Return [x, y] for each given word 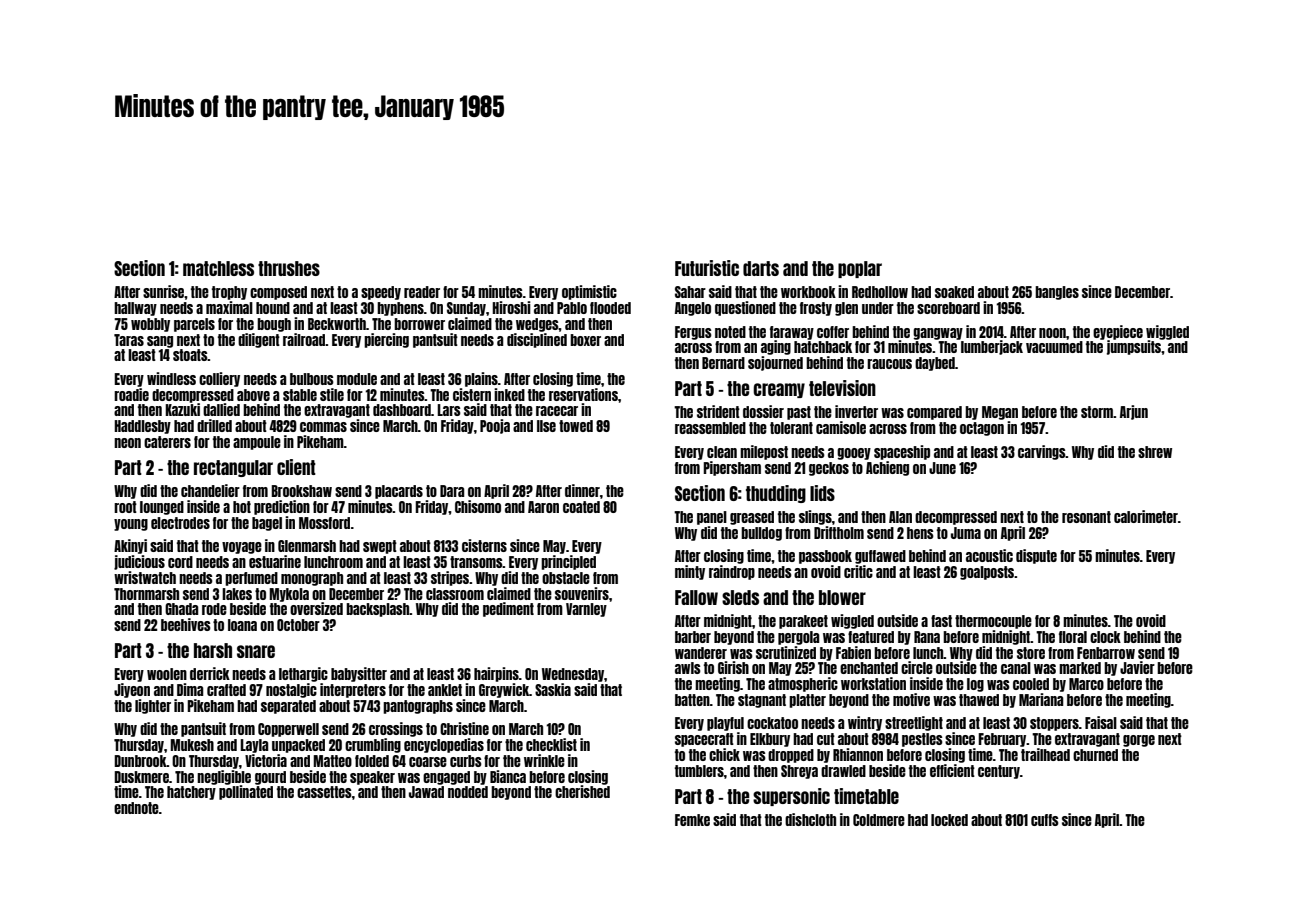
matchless [218, 268]
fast [941, 621]
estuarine [275, 561]
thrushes [289, 268]
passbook [825, 557]
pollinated [246, 792]
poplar [860, 269]
